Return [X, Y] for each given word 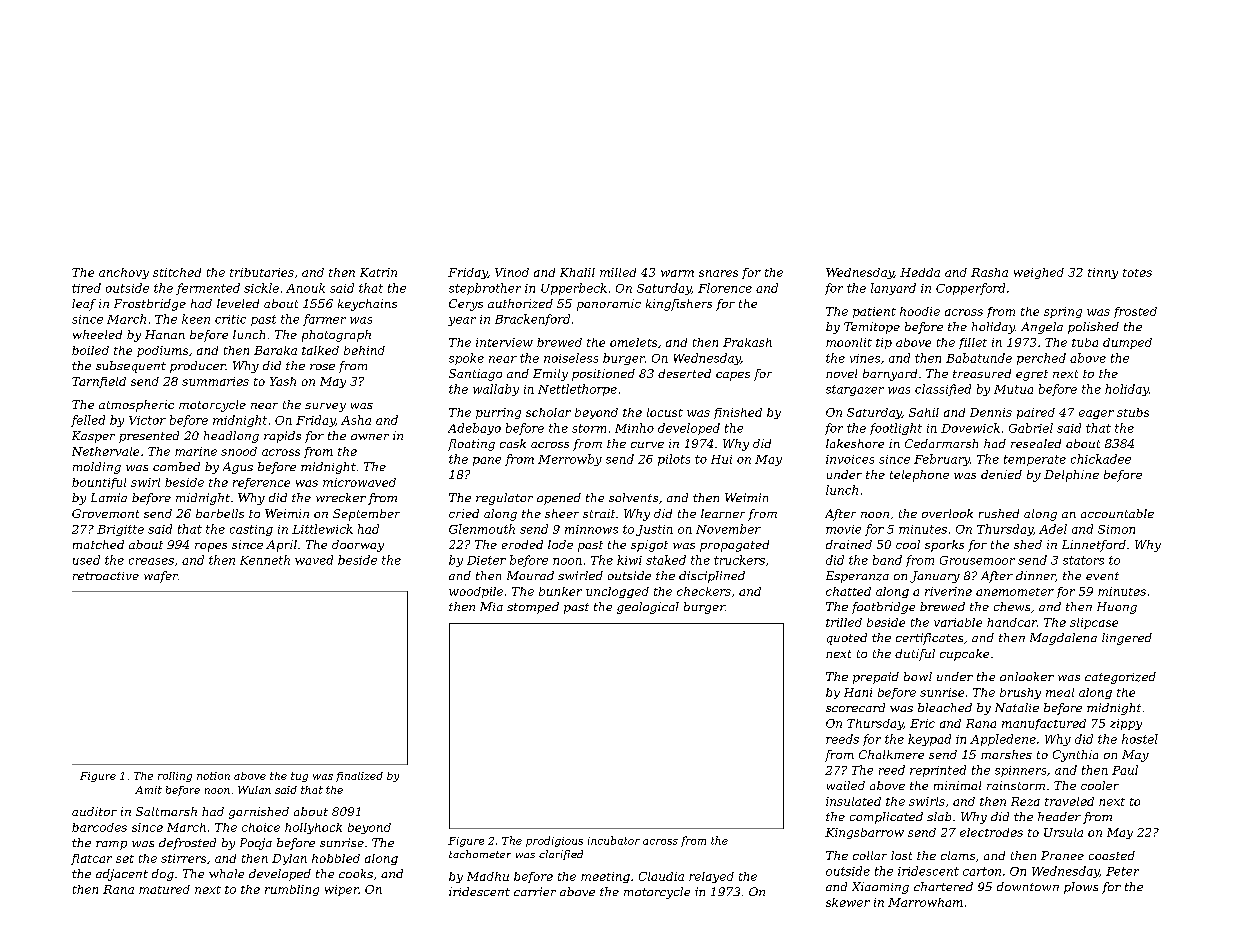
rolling [175, 777]
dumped [1127, 343]
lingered [1127, 639]
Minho [634, 428]
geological [648, 608]
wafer [161, 577]
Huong [1117, 608]
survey [325, 407]
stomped [533, 608]
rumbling [292, 890]
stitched [177, 272]
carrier [535, 891]
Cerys [466, 305]
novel [841, 373]
